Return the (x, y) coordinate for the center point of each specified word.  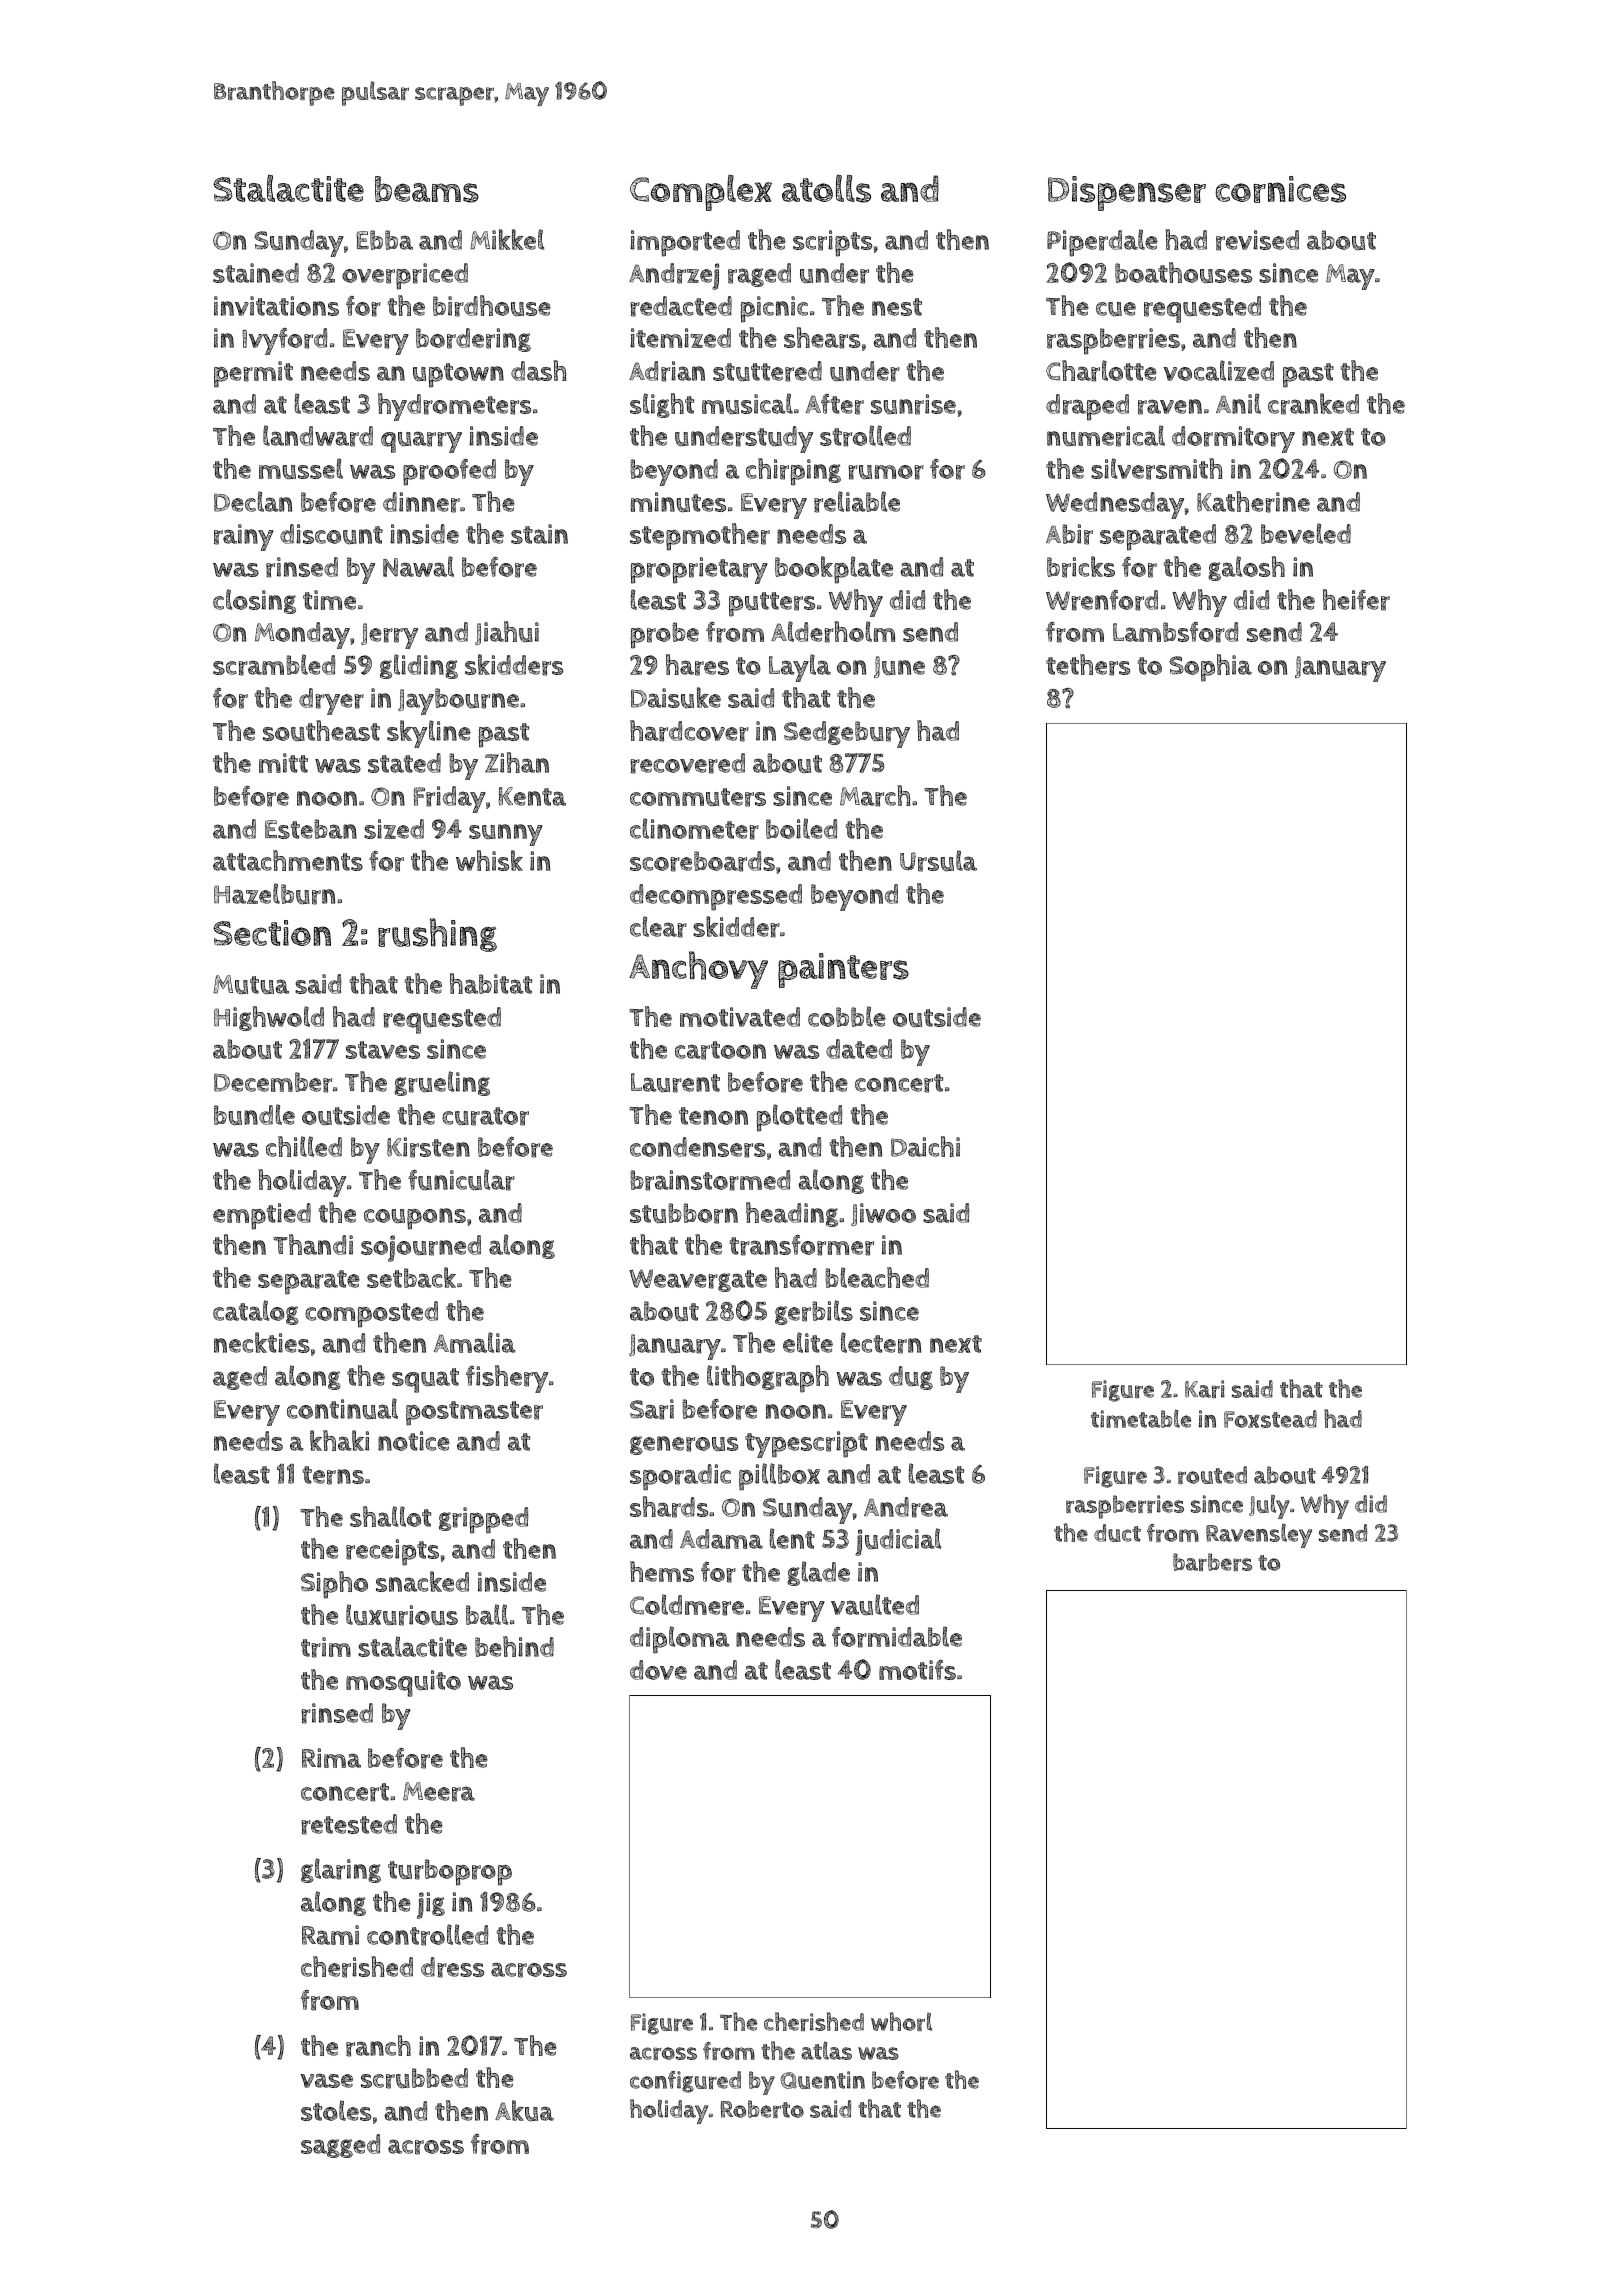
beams (427, 189)
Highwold (269, 1018)
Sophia (1210, 668)
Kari (1205, 1389)
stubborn (684, 1213)
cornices (1281, 189)
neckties (262, 1342)
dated (859, 1049)
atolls (826, 188)
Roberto (762, 2109)
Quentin (822, 2080)
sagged (340, 2146)
